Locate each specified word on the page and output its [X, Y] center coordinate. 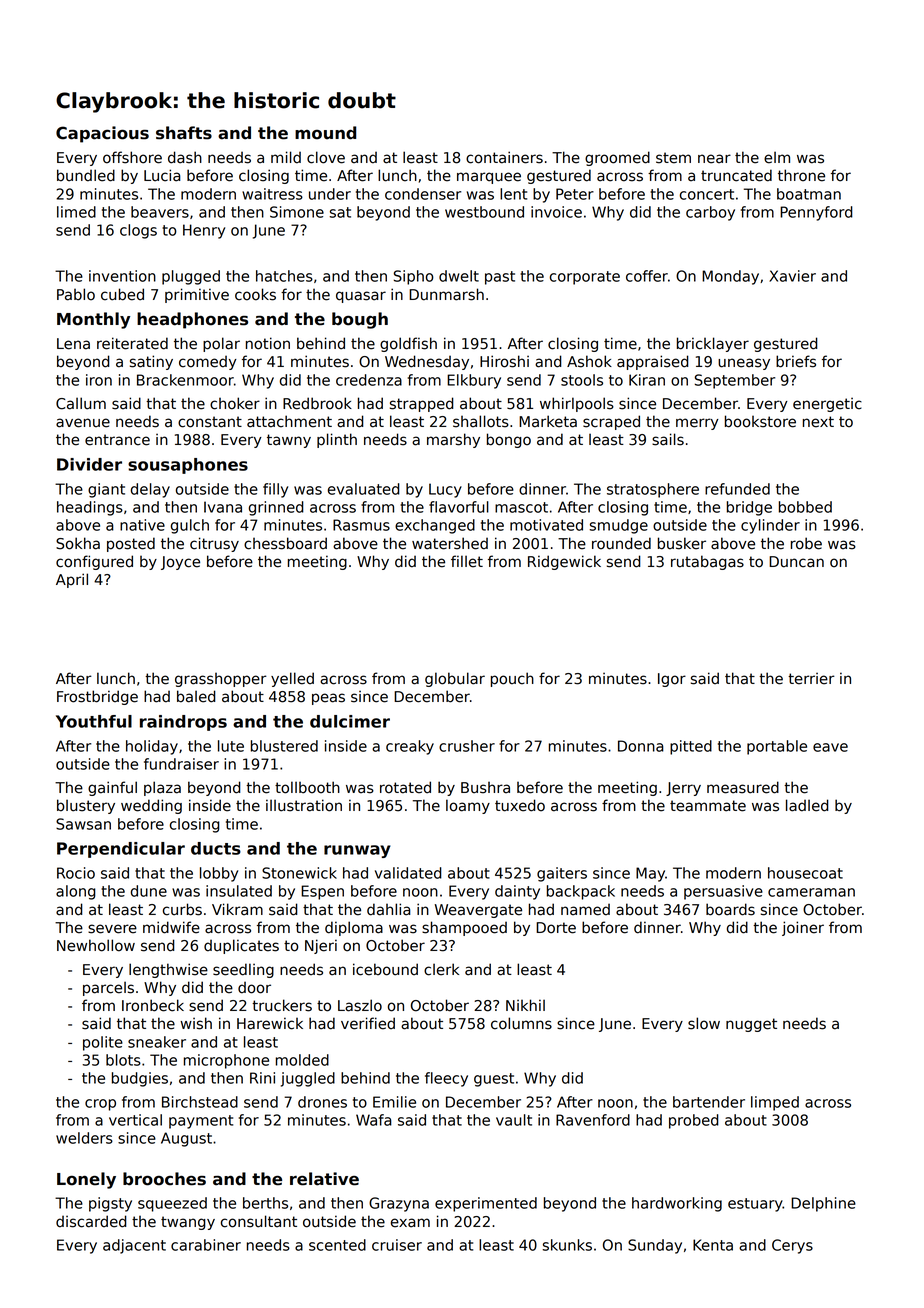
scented [337, 1245]
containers [504, 157]
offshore [132, 157]
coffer [647, 276]
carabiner [206, 1245]
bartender [709, 1102]
